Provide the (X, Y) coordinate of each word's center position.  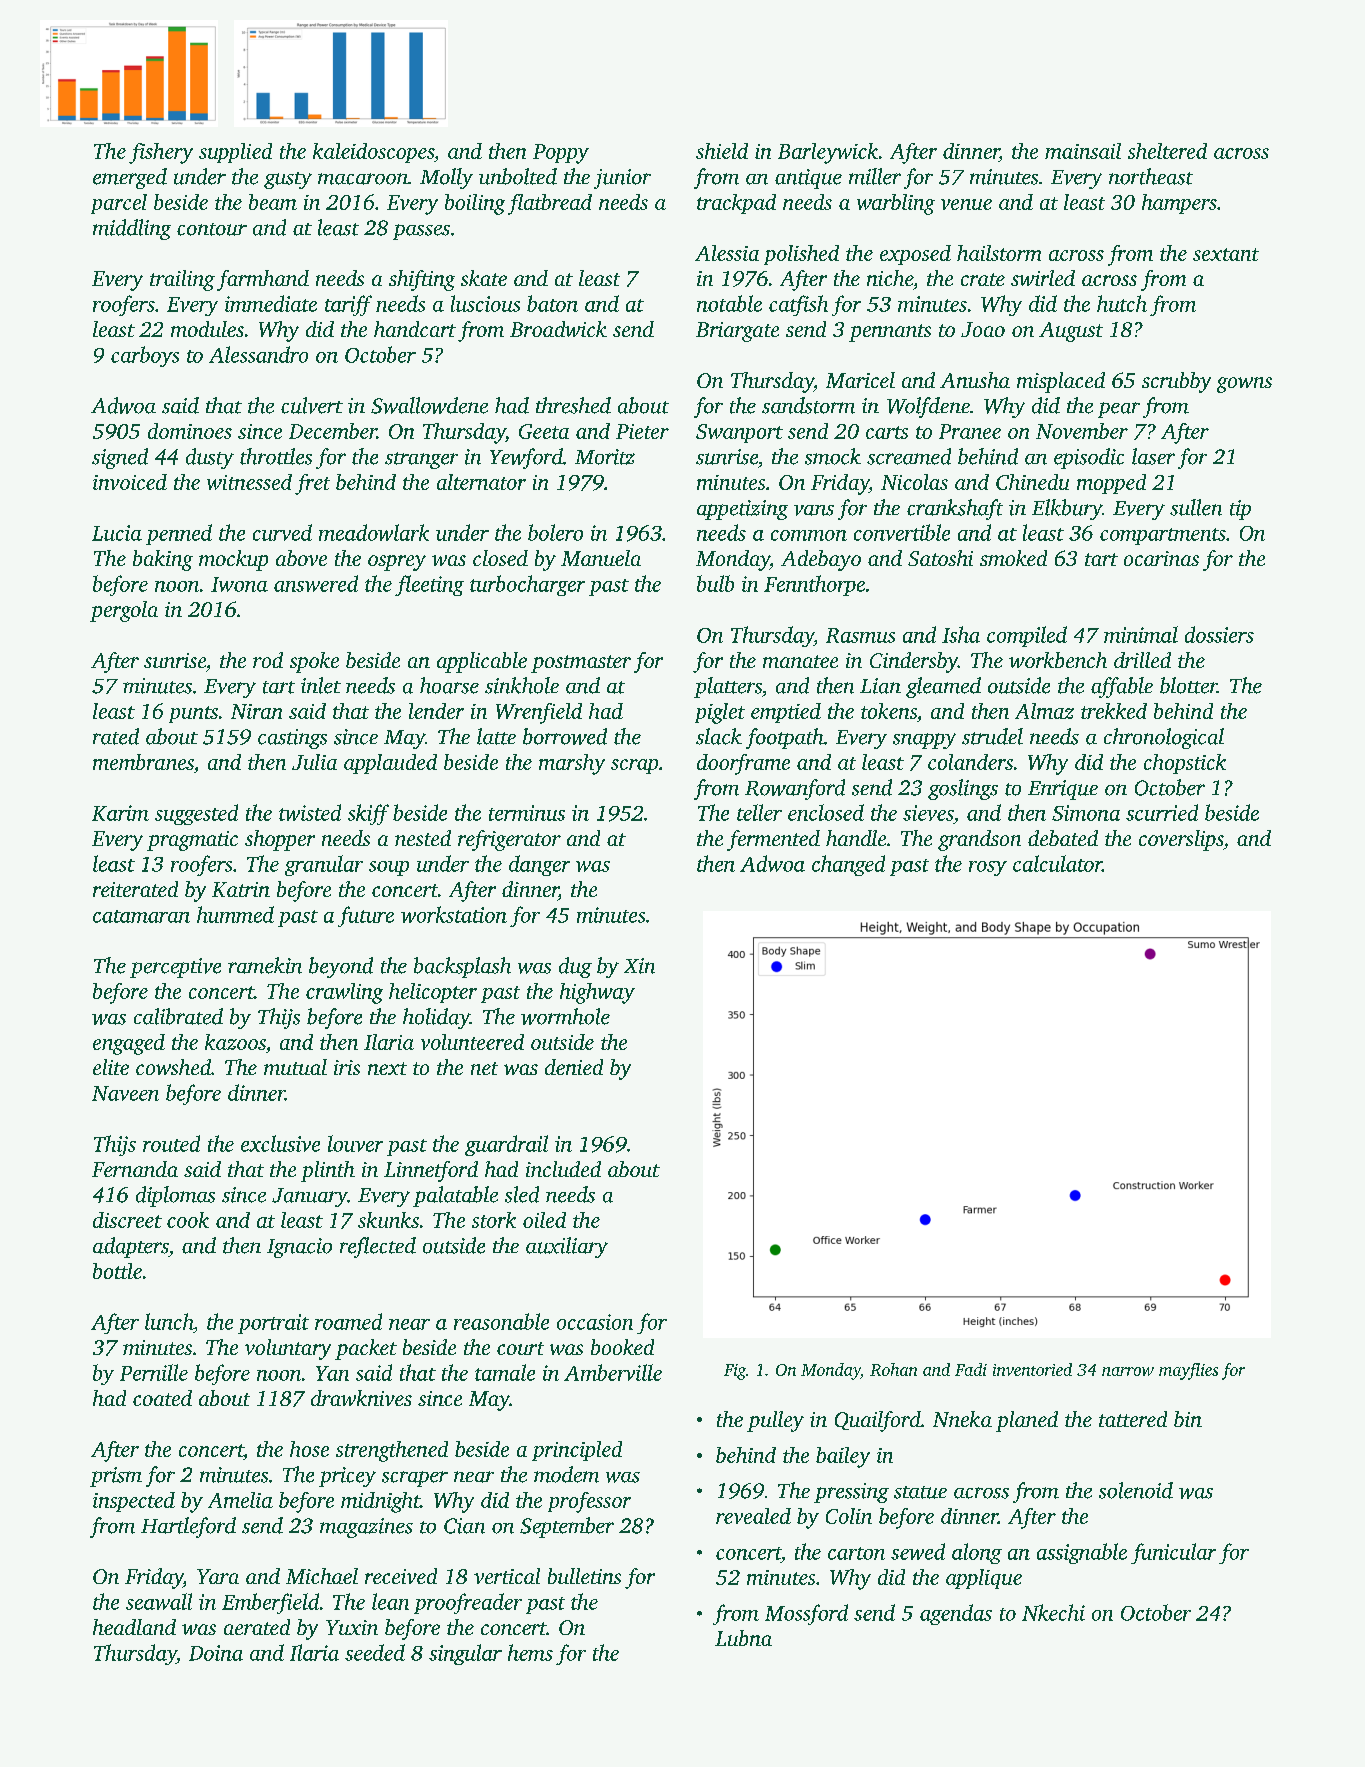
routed (171, 1143)
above (301, 558)
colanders (970, 762)
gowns (1244, 385)
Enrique (1063, 790)
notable (729, 303)
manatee (800, 661)
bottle (117, 1271)
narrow (1128, 1371)
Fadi (971, 1369)
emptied (786, 713)
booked (622, 1347)
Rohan (893, 1369)
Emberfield (270, 1603)
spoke (314, 662)
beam (273, 202)
